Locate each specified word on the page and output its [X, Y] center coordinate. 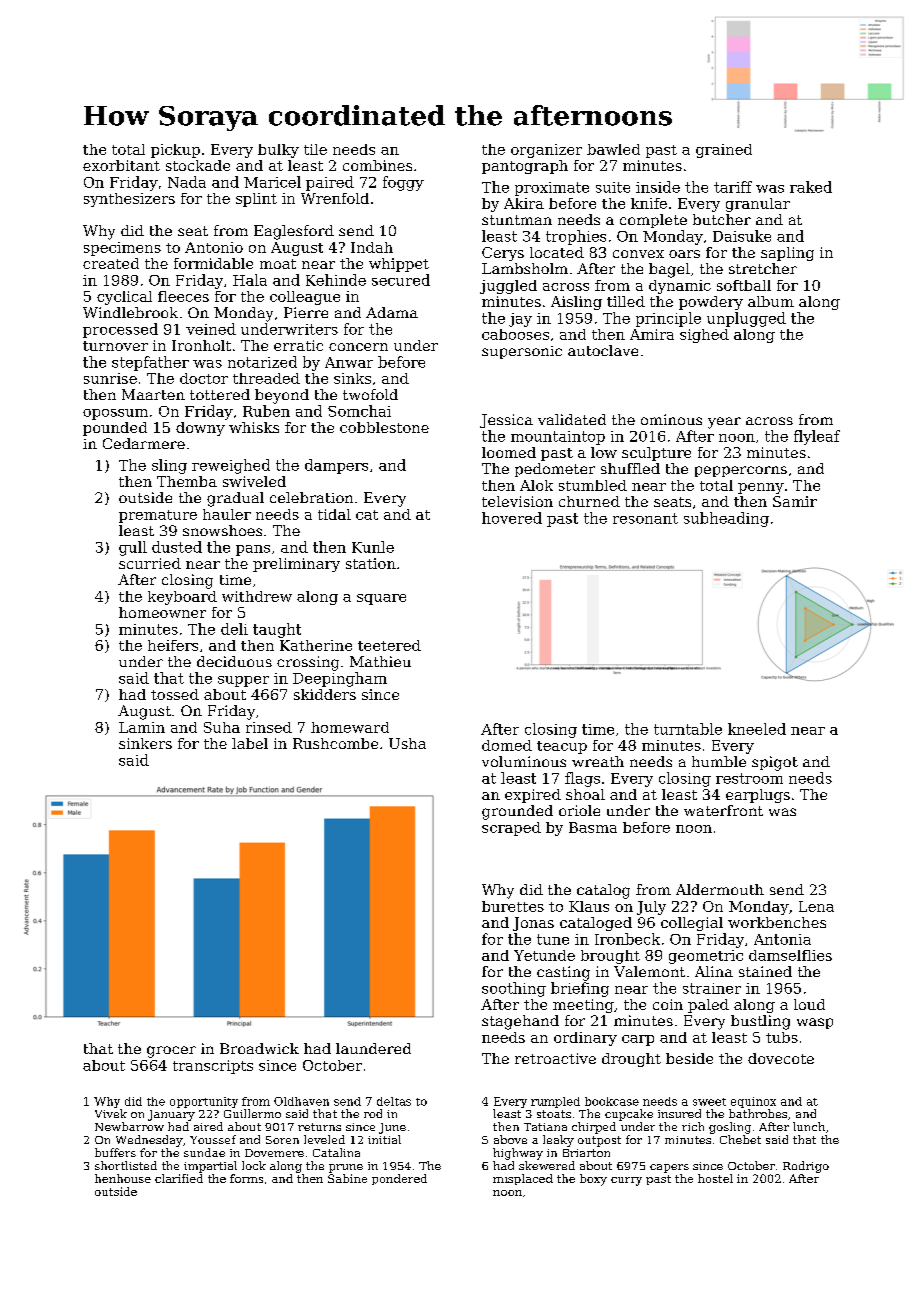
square [381, 599]
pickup [175, 151]
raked [811, 187]
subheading [726, 519]
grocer [171, 1052]
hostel [715, 1178]
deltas [394, 1101]
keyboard [182, 598]
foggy [403, 183]
